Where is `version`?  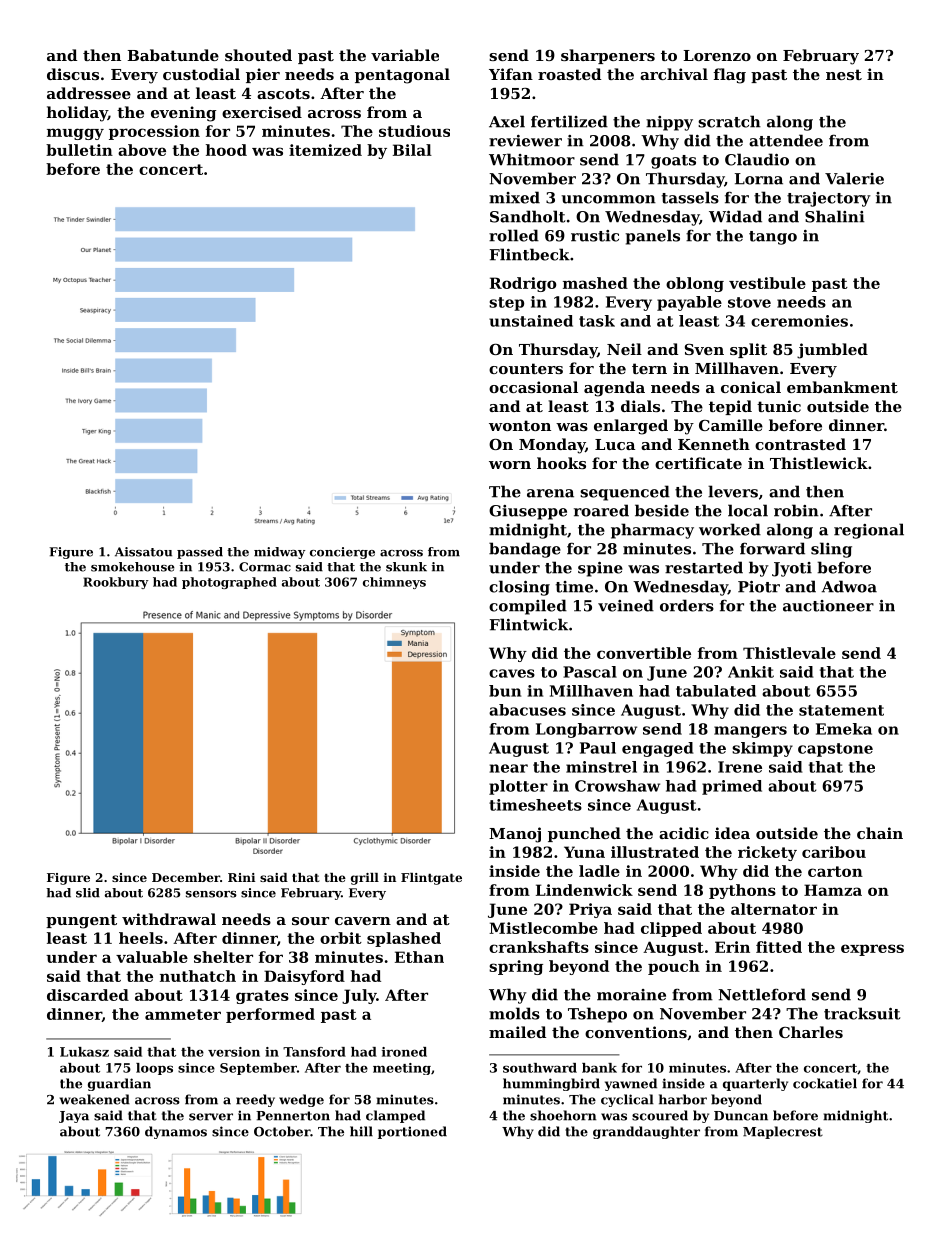
version is located at coordinates (234, 1052).
